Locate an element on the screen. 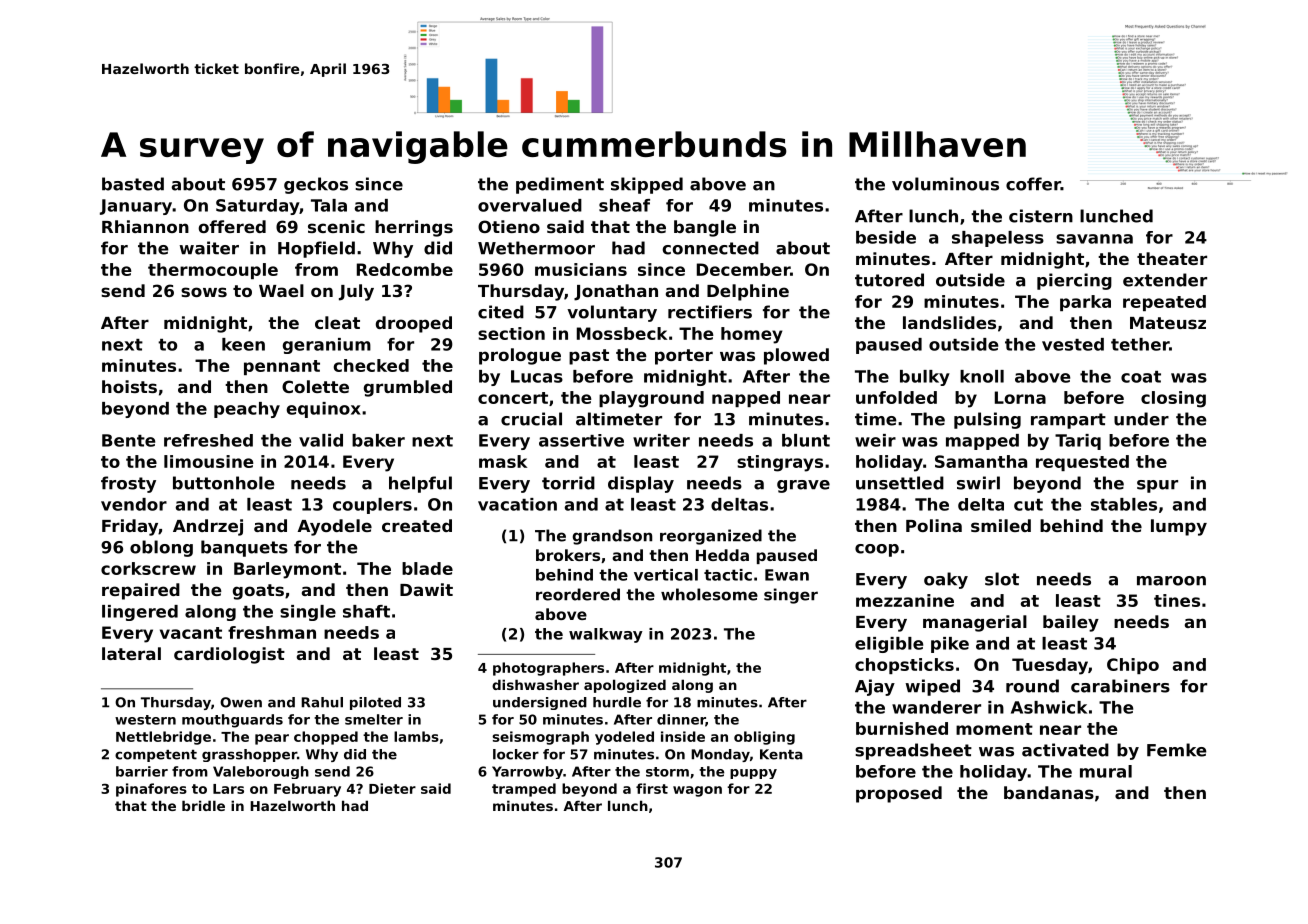  cistern is located at coordinates (1041, 216).
